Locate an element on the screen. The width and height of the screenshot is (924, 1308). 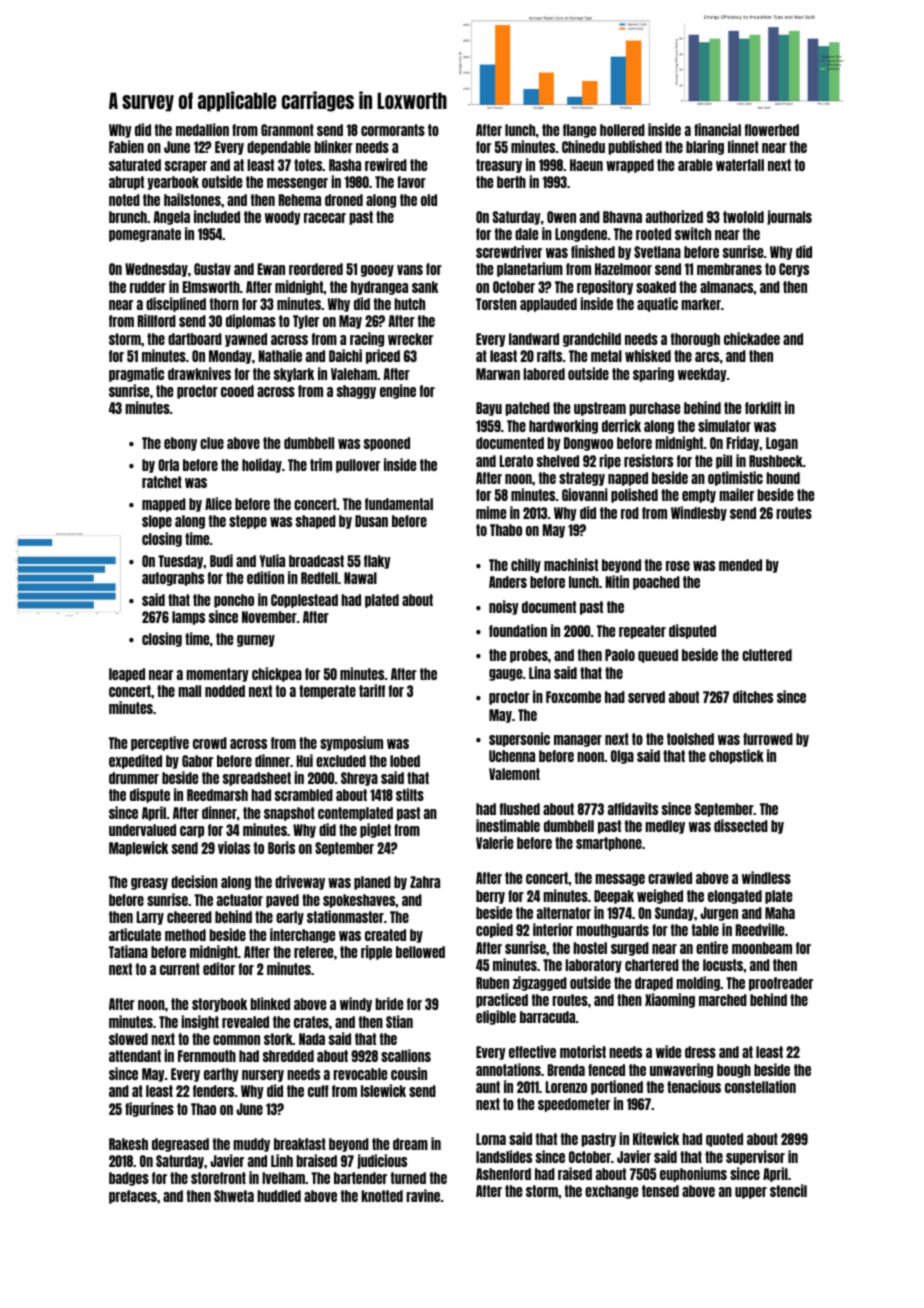
hound is located at coordinates (783, 478).
